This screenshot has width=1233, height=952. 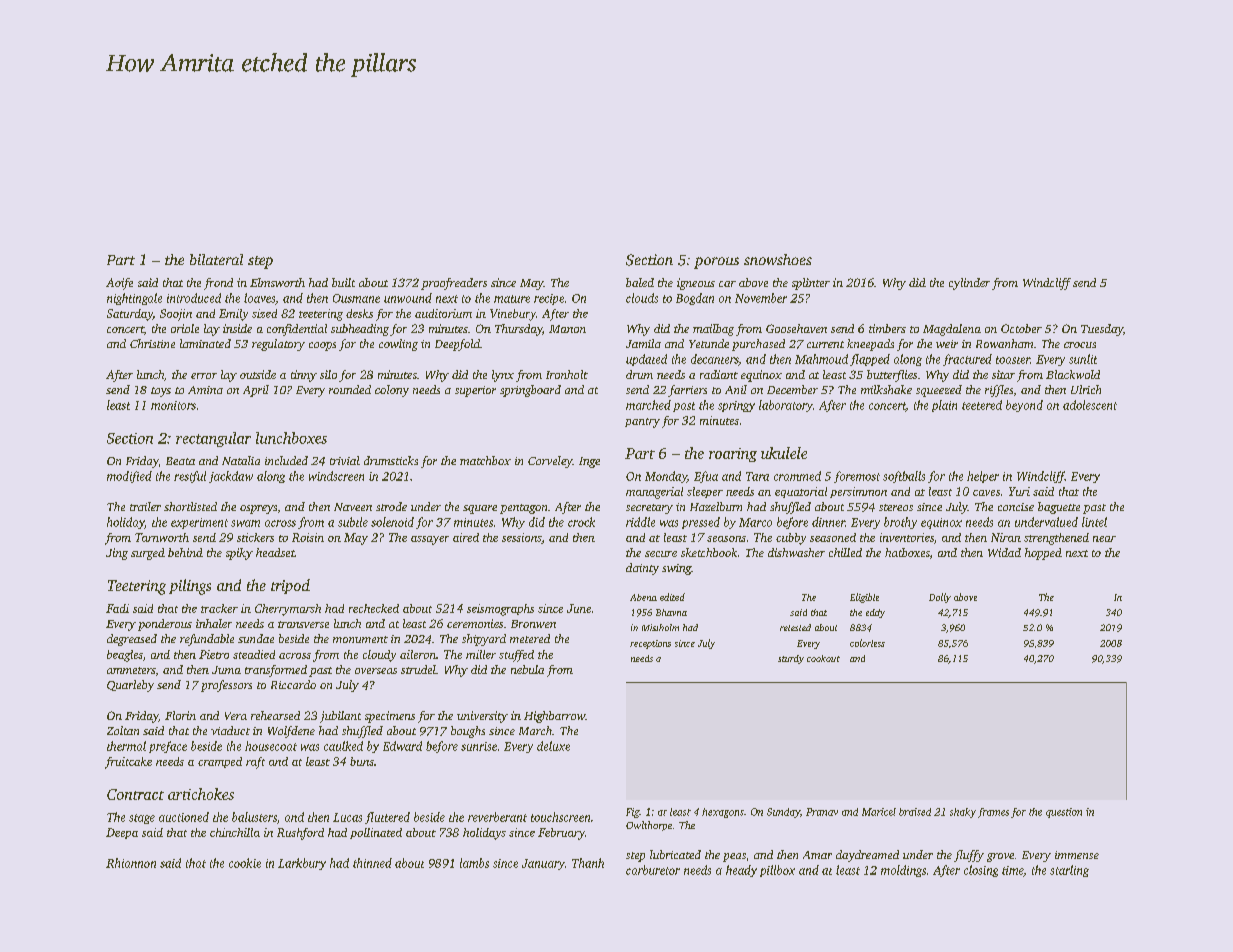 What do you see at coordinates (161, 392) in the screenshot?
I see `toys` at bounding box center [161, 392].
